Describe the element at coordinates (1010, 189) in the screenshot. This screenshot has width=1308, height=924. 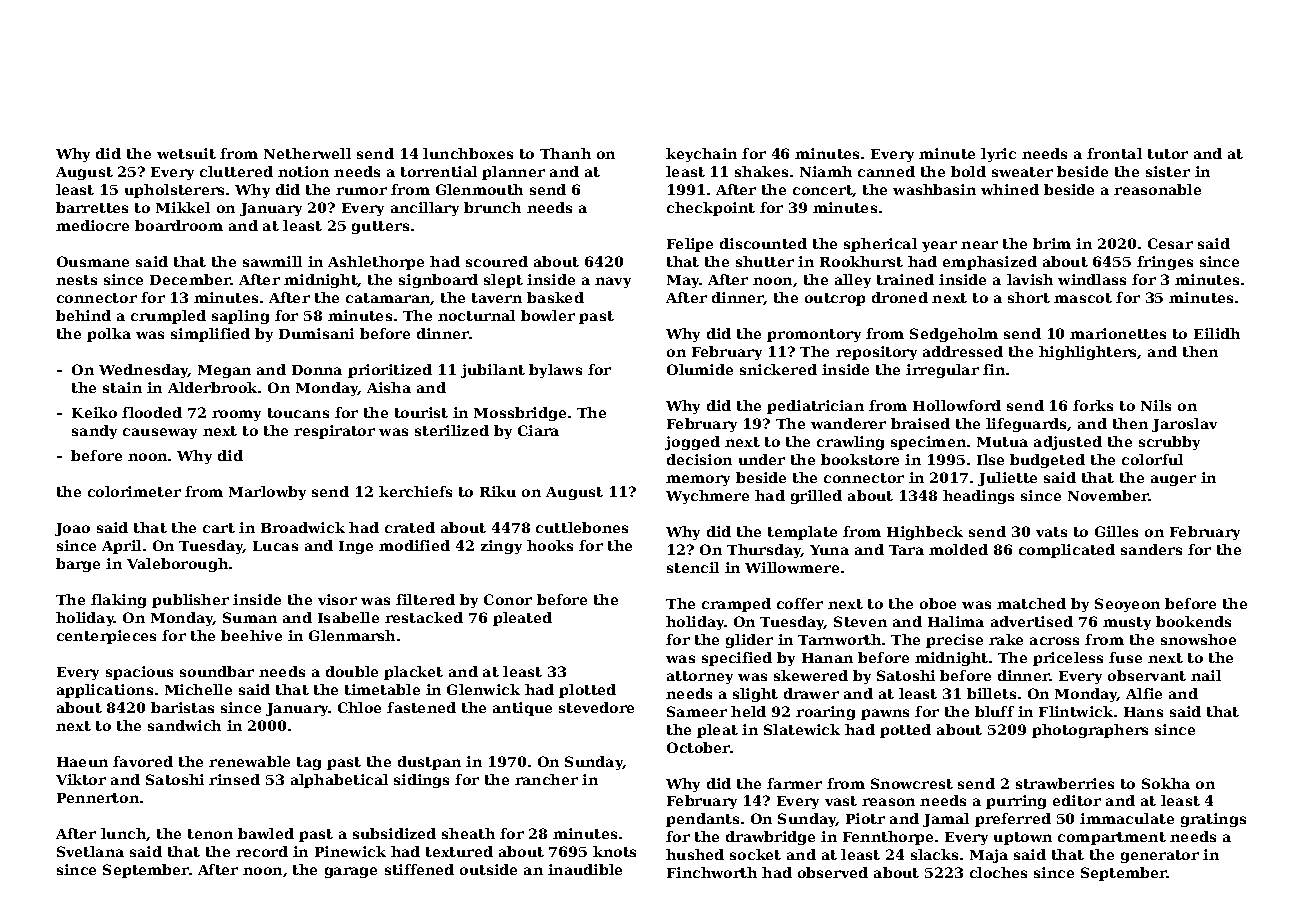
I see `whined` at that location.
